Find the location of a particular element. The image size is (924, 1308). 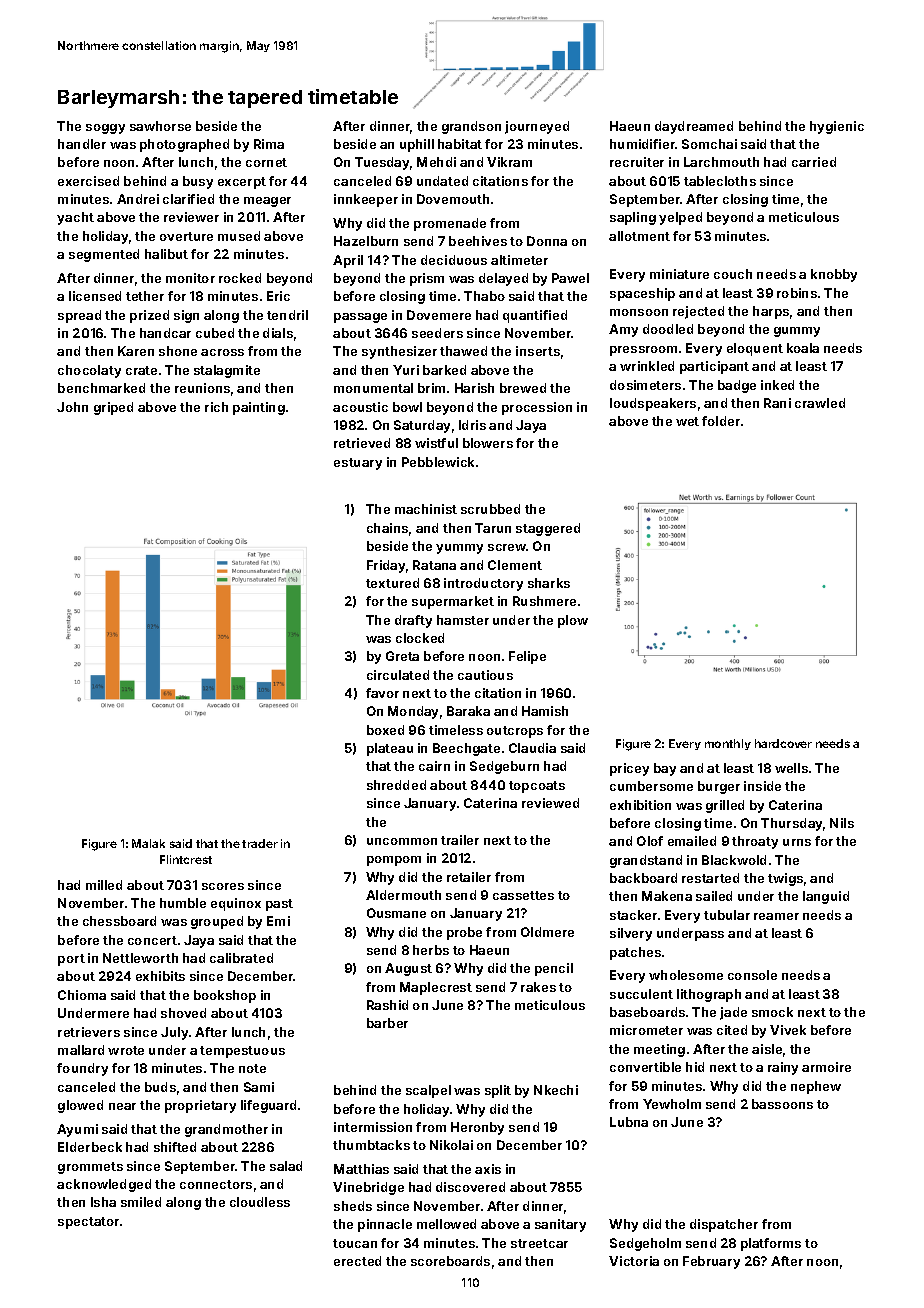

clarified is located at coordinates (188, 199).
